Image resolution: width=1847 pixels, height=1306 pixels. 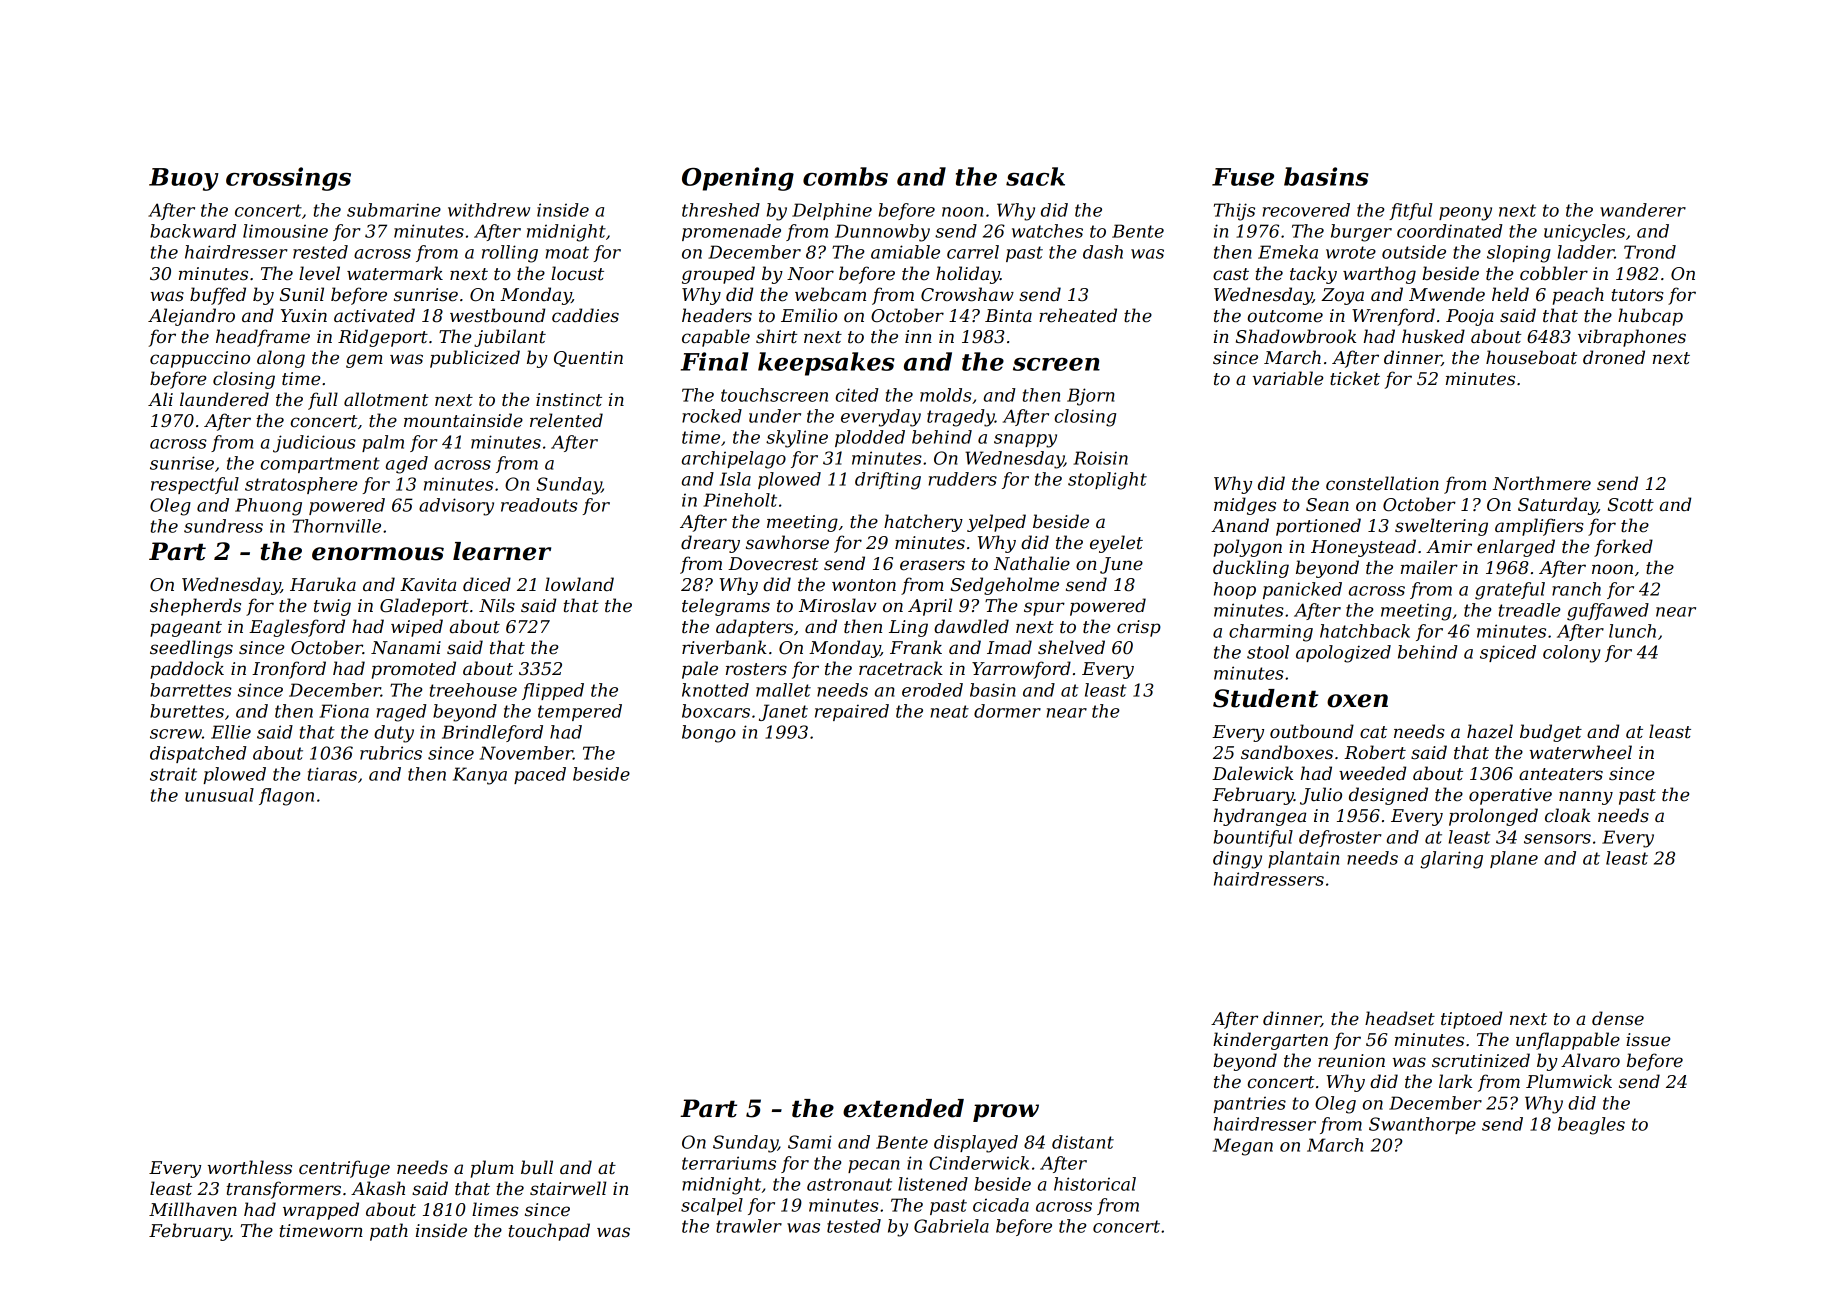 I want to click on beagles, so click(x=1591, y=1126).
